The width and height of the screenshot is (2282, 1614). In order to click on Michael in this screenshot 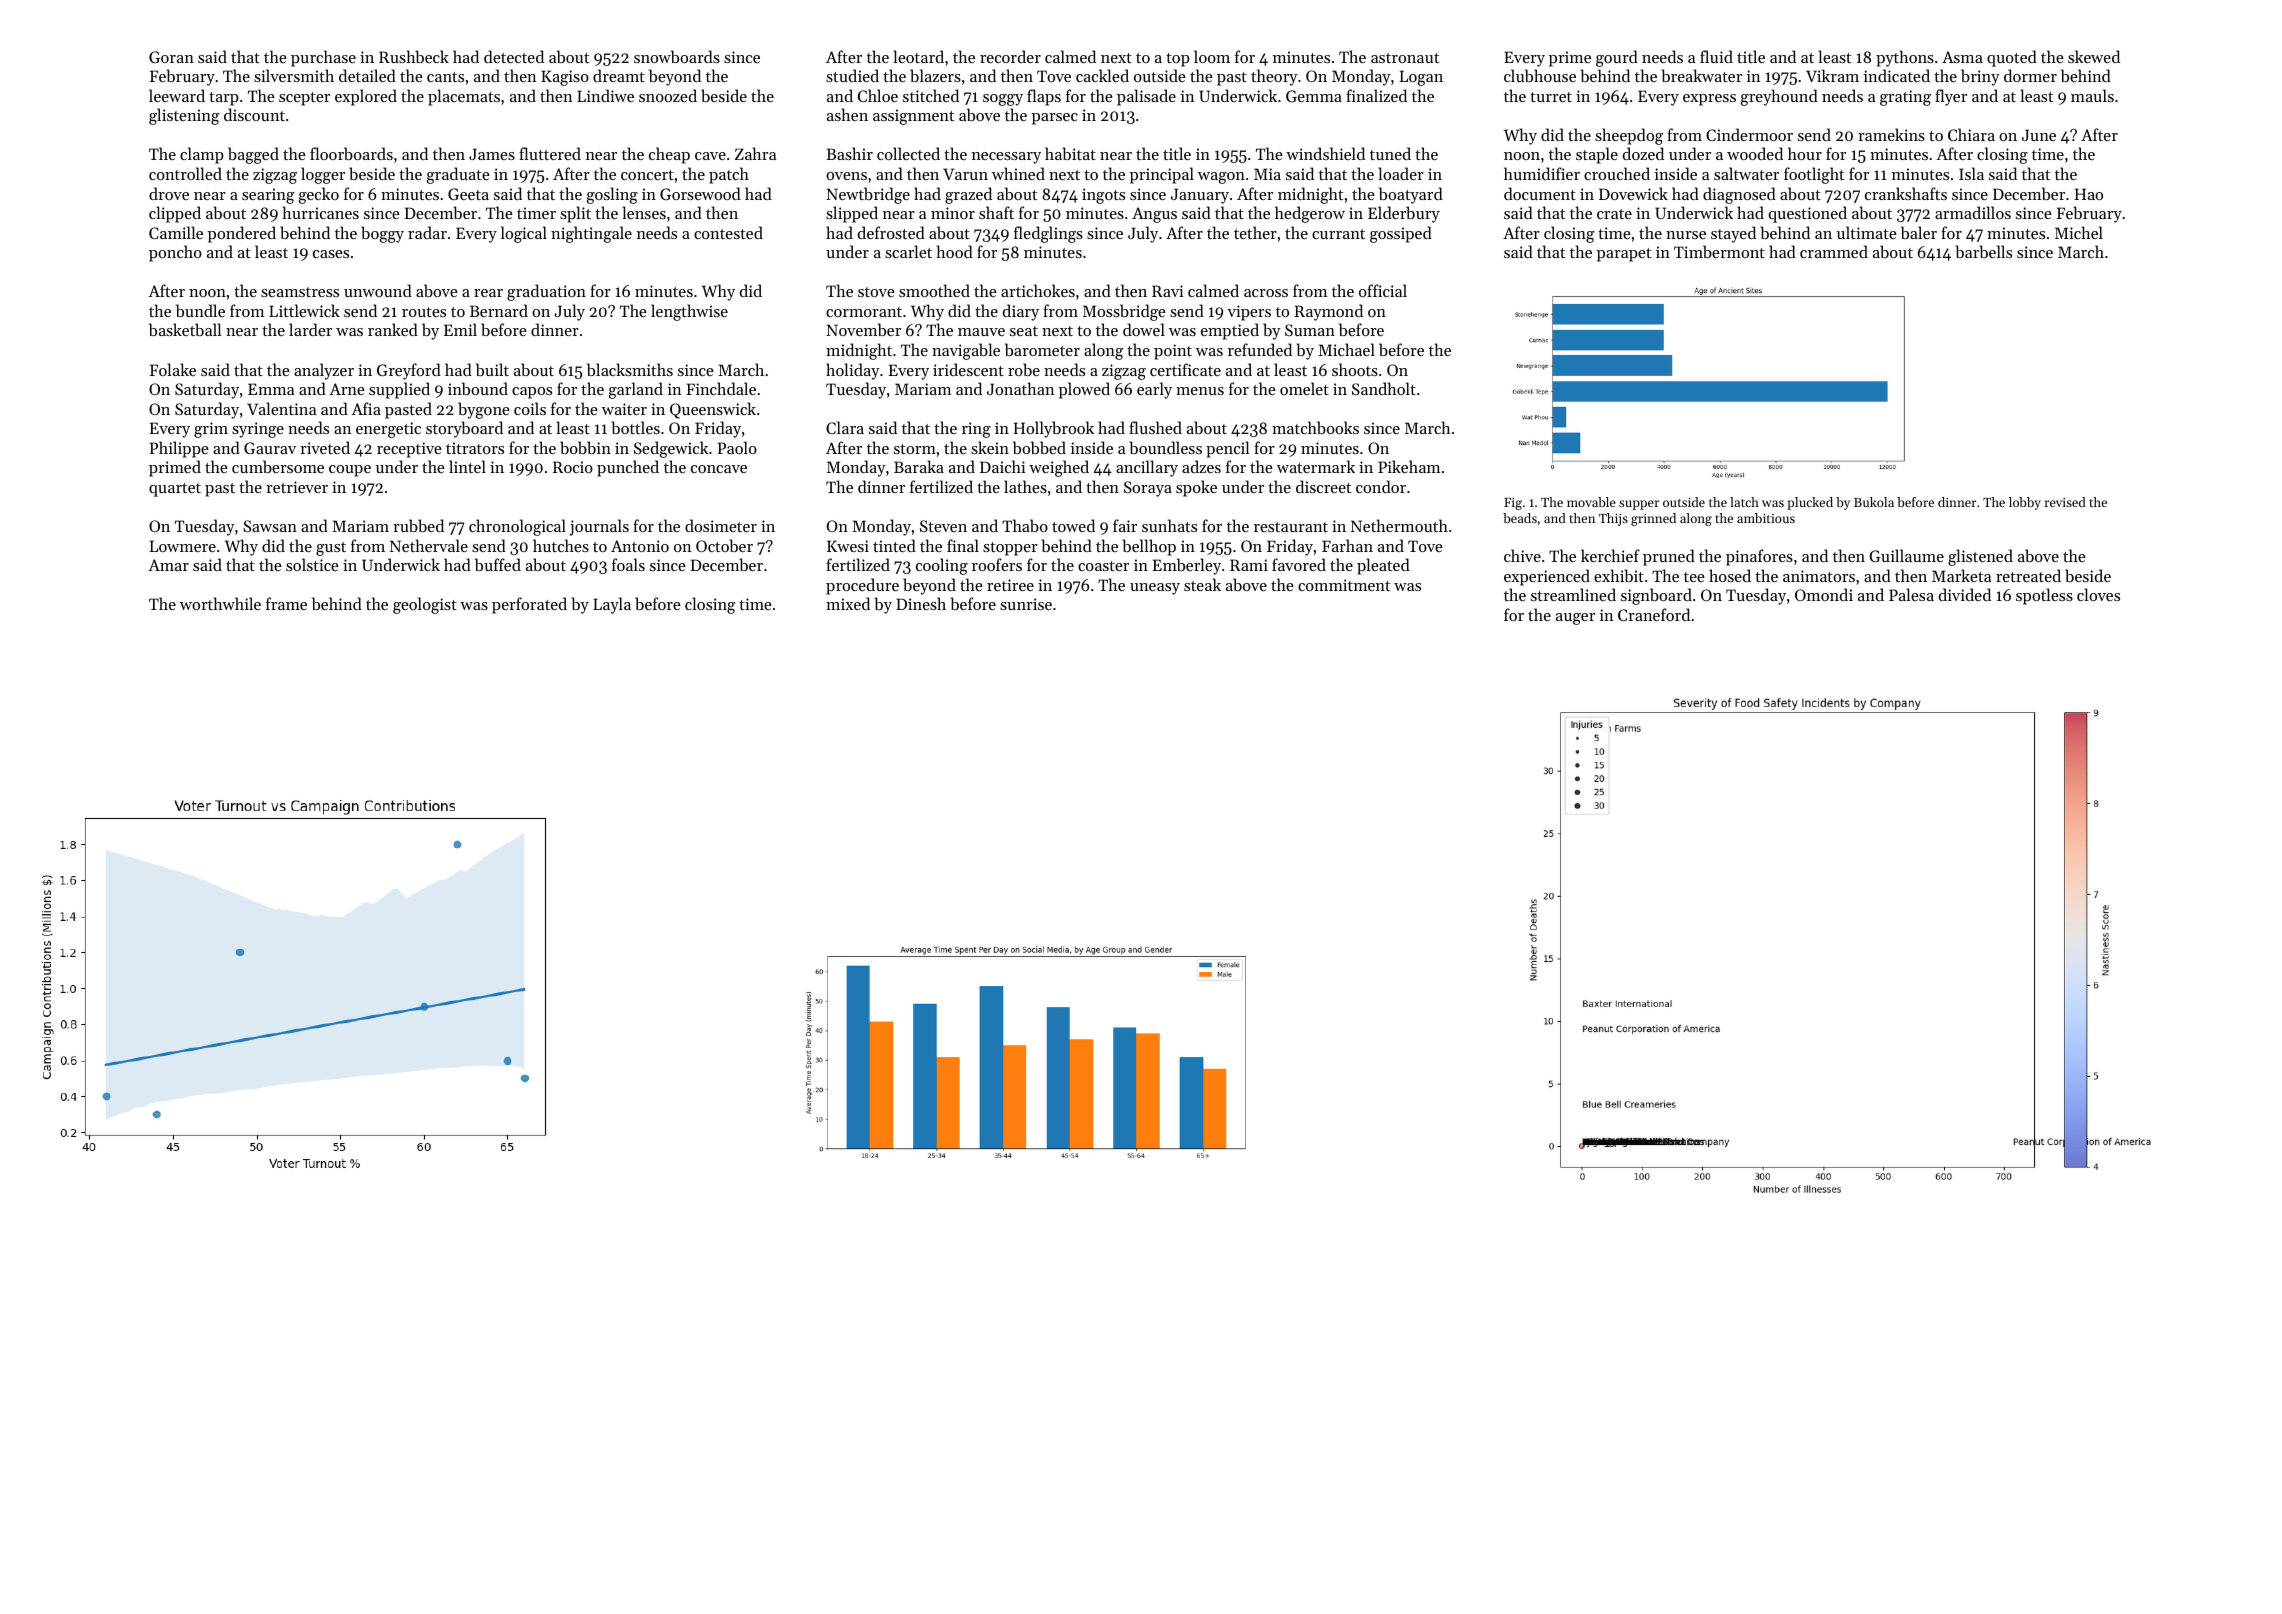, I will do `click(1346, 349)`.
